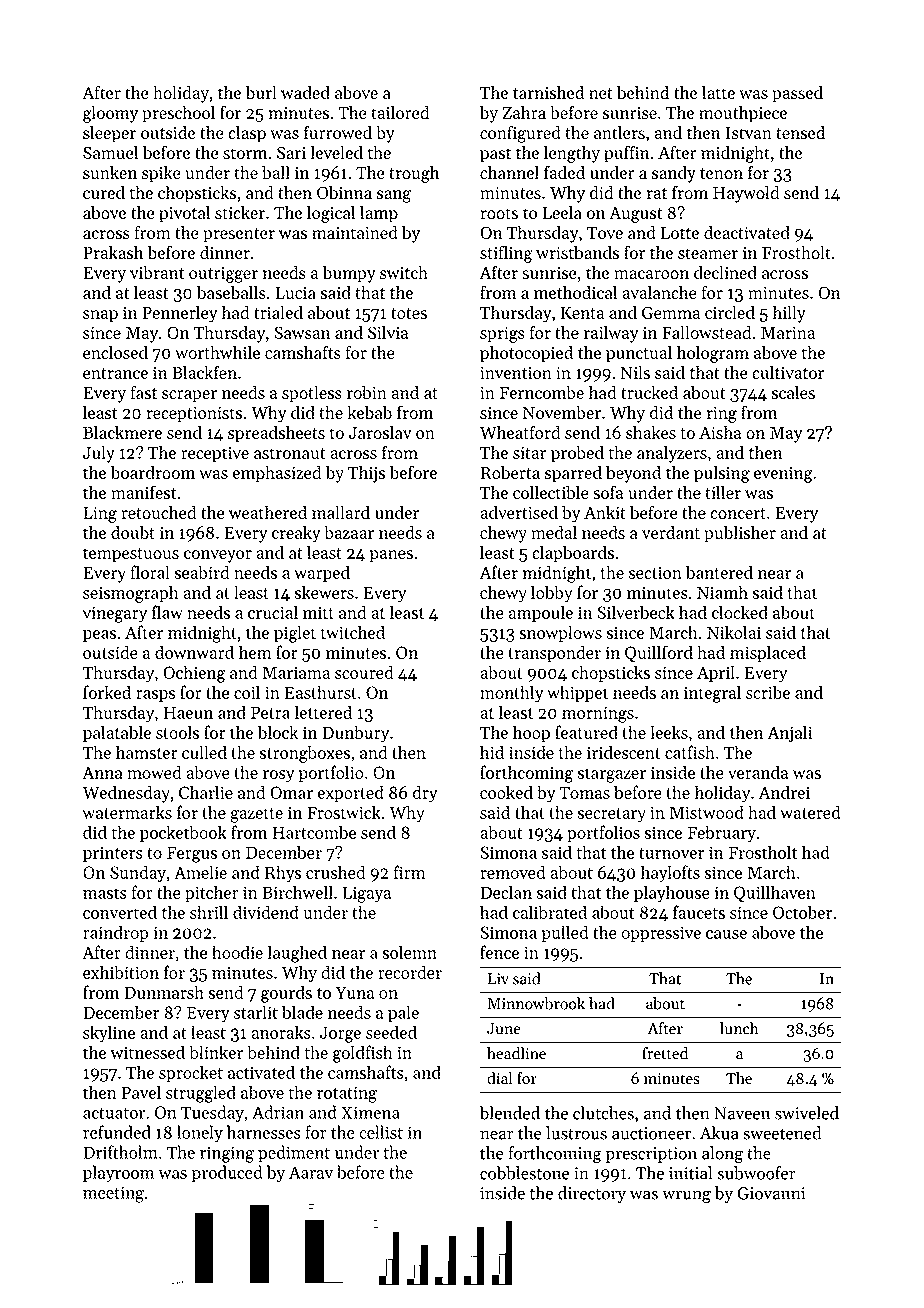 The image size is (924, 1308). Describe the element at coordinates (364, 672) in the document. I see `scoured` at that location.
